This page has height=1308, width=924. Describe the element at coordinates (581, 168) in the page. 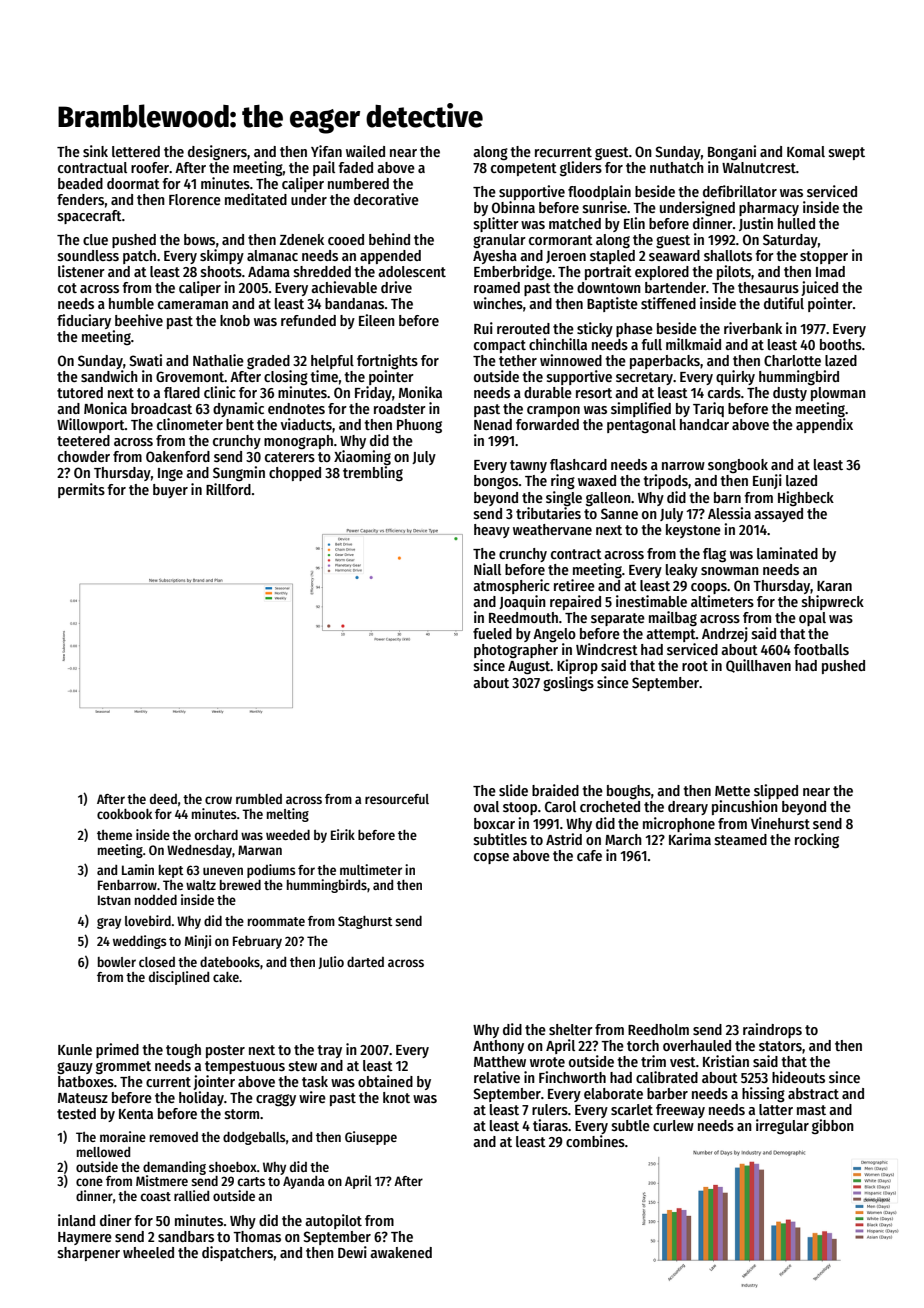

I see `gliders` at that location.
